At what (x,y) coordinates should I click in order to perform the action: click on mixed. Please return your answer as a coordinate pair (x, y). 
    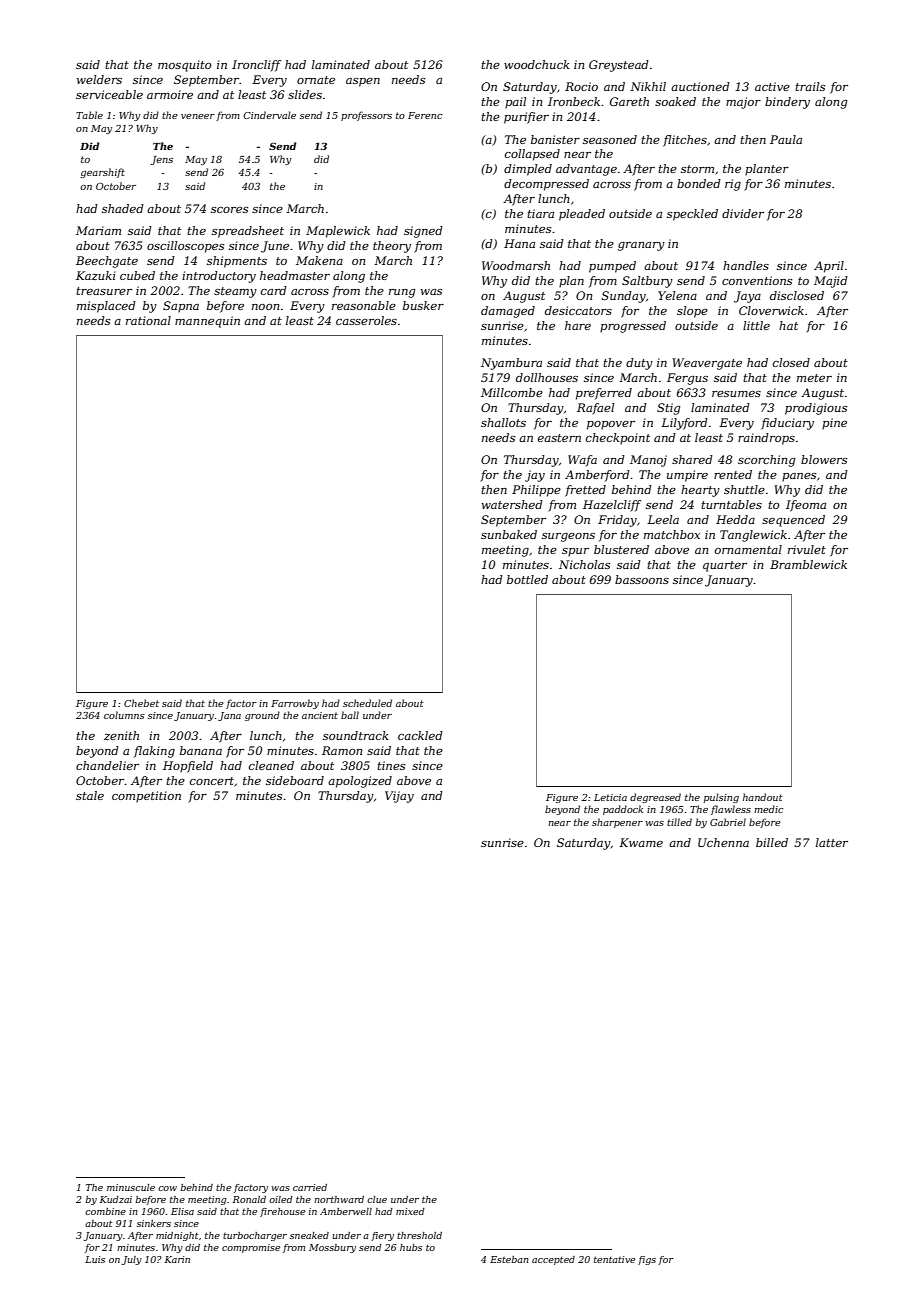
    Looking at the image, I should click on (410, 1211).
